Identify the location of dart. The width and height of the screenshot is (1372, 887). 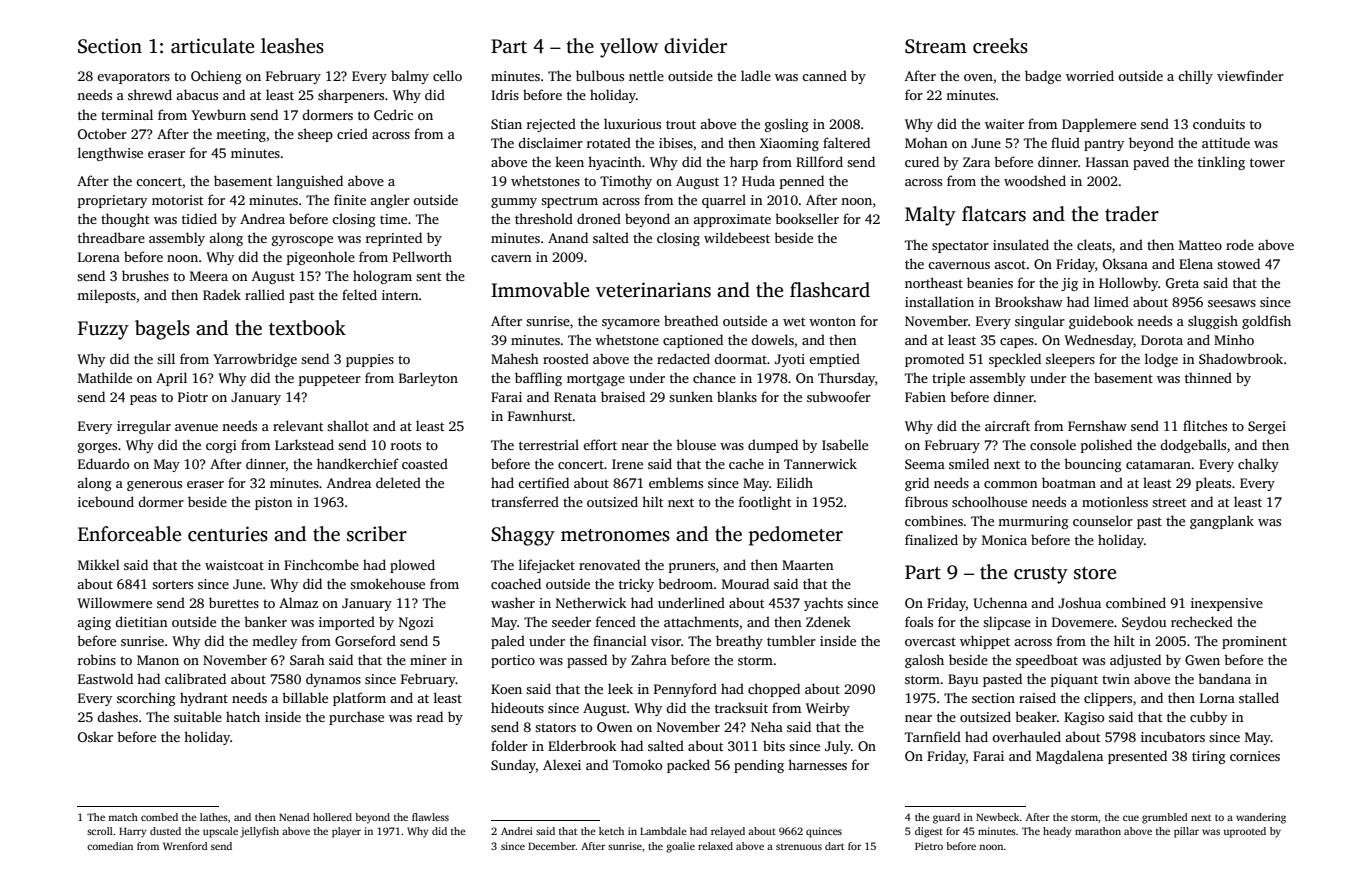
(834, 846).
